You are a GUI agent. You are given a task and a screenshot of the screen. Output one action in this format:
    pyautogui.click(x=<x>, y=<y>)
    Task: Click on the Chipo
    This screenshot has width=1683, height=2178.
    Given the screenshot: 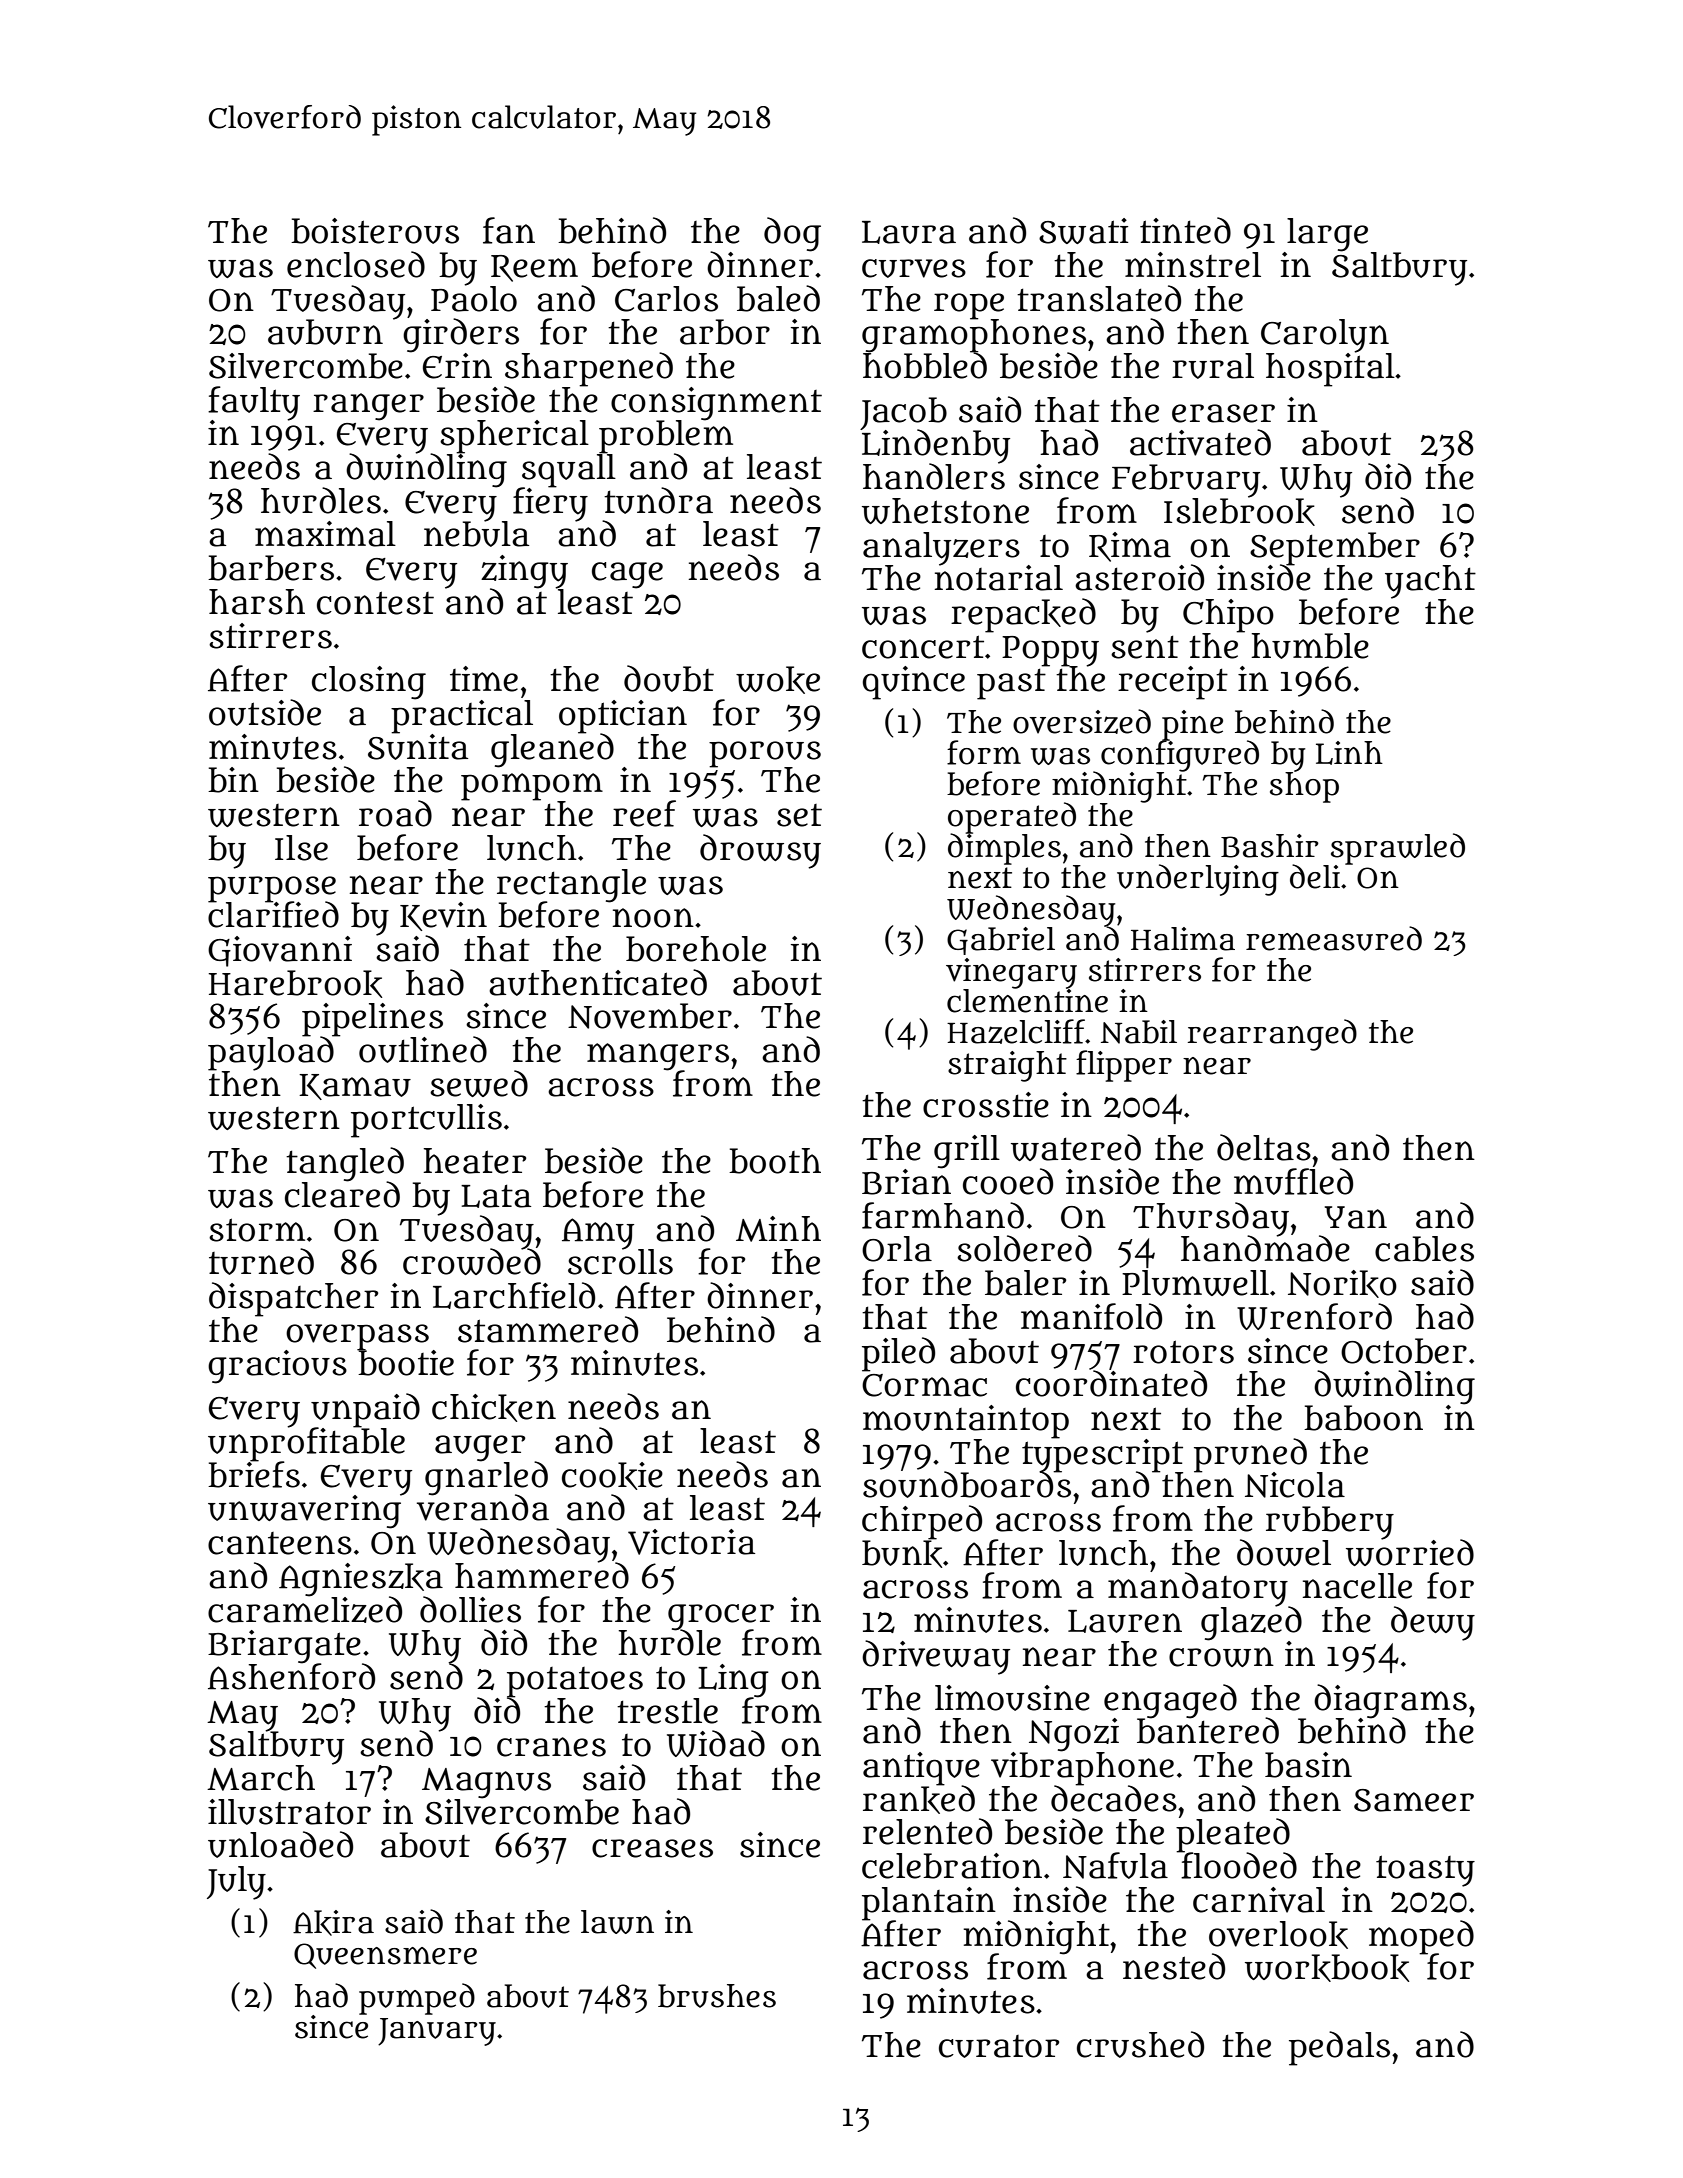 What is the action you would take?
    pyautogui.click(x=1228, y=615)
